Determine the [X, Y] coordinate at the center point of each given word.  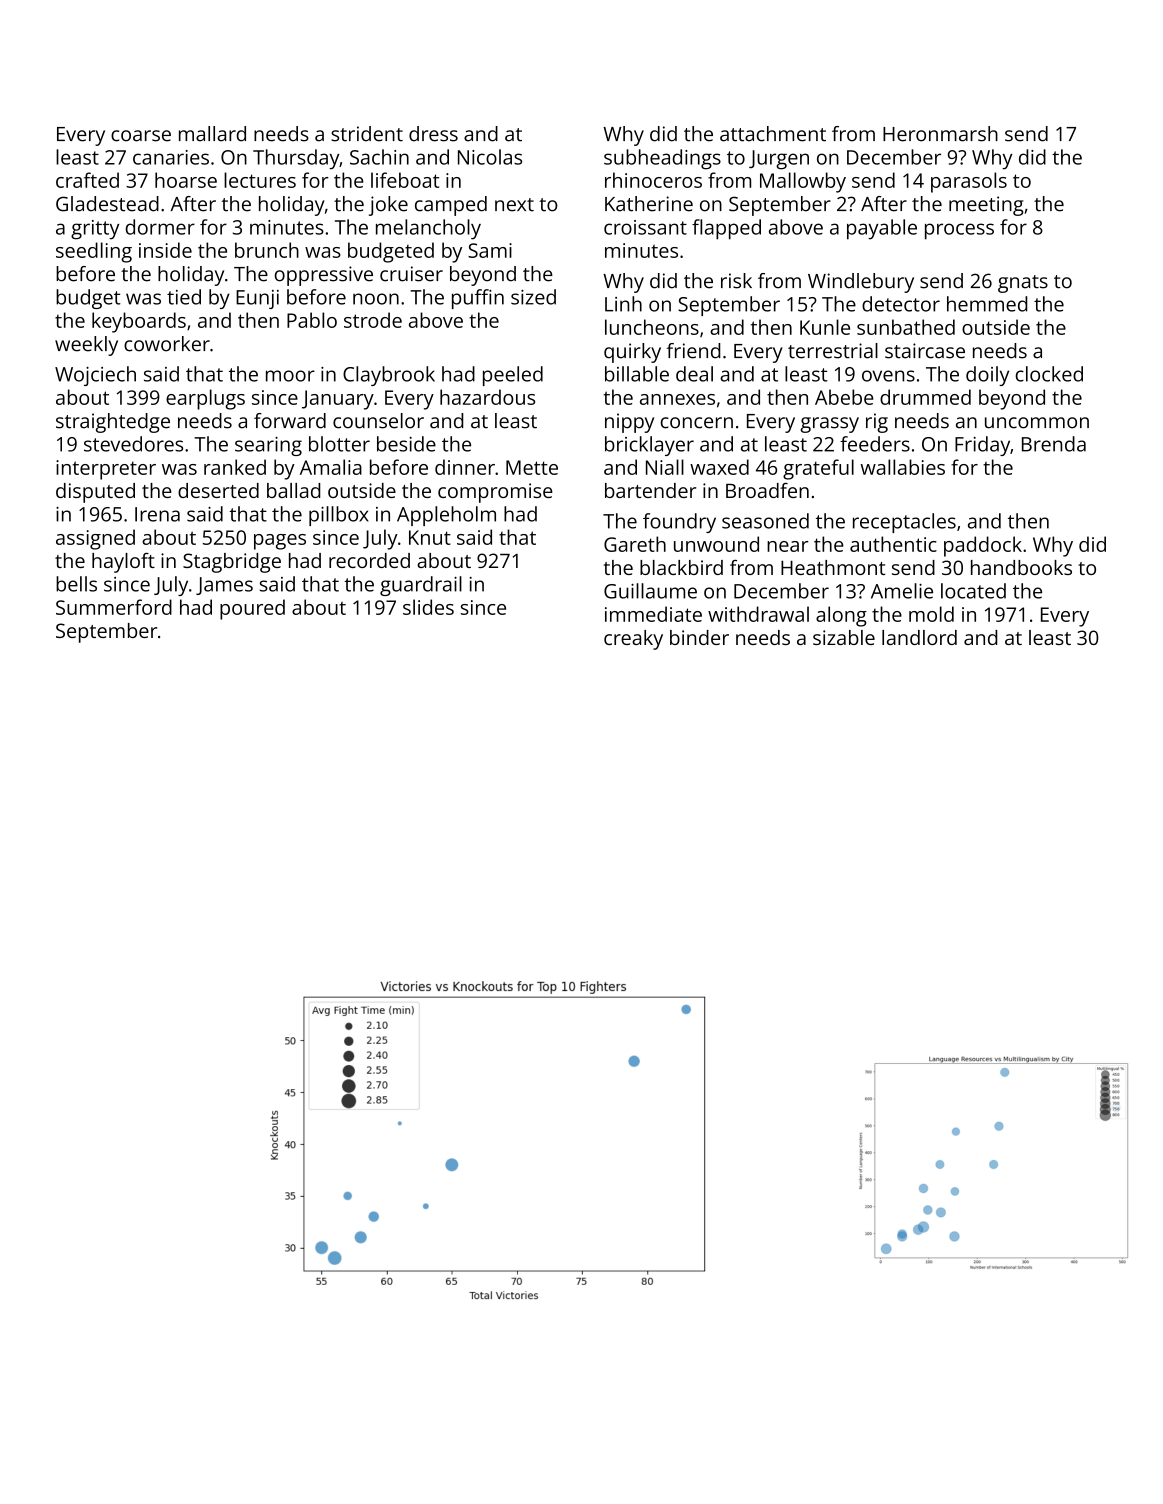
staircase [925, 351]
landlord [919, 637]
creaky [633, 640]
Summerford [114, 607]
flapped [726, 229]
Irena [157, 514]
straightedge [113, 423]
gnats [1023, 284]
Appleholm [446, 516]
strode [373, 320]
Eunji [257, 299]
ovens [888, 376]
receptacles [904, 523]
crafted [87, 180]
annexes [677, 399]
